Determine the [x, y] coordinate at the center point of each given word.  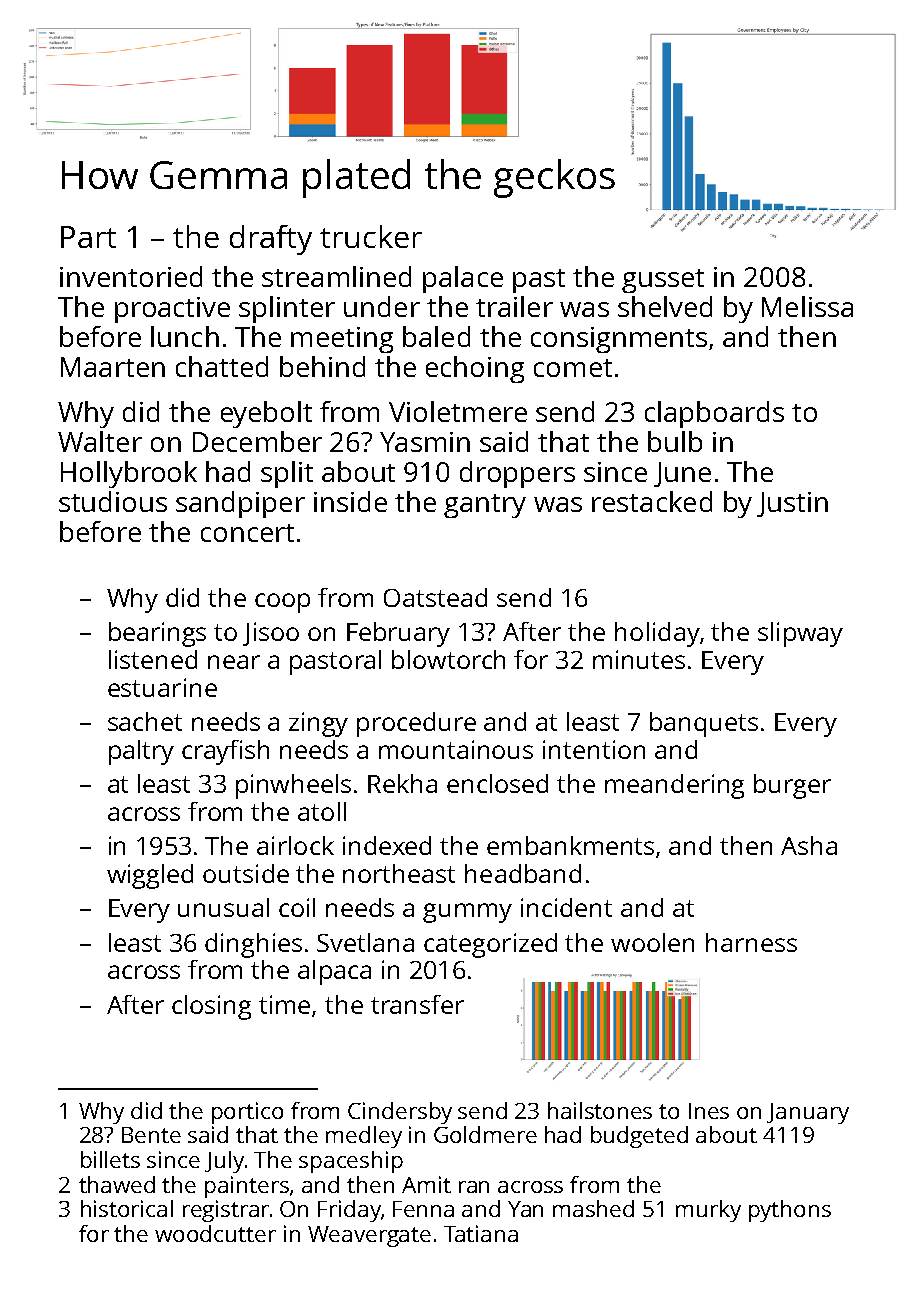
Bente [151, 1135]
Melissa [807, 306]
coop [282, 603]
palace [463, 279]
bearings [157, 634]
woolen [652, 942]
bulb [675, 441]
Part [88, 237]
